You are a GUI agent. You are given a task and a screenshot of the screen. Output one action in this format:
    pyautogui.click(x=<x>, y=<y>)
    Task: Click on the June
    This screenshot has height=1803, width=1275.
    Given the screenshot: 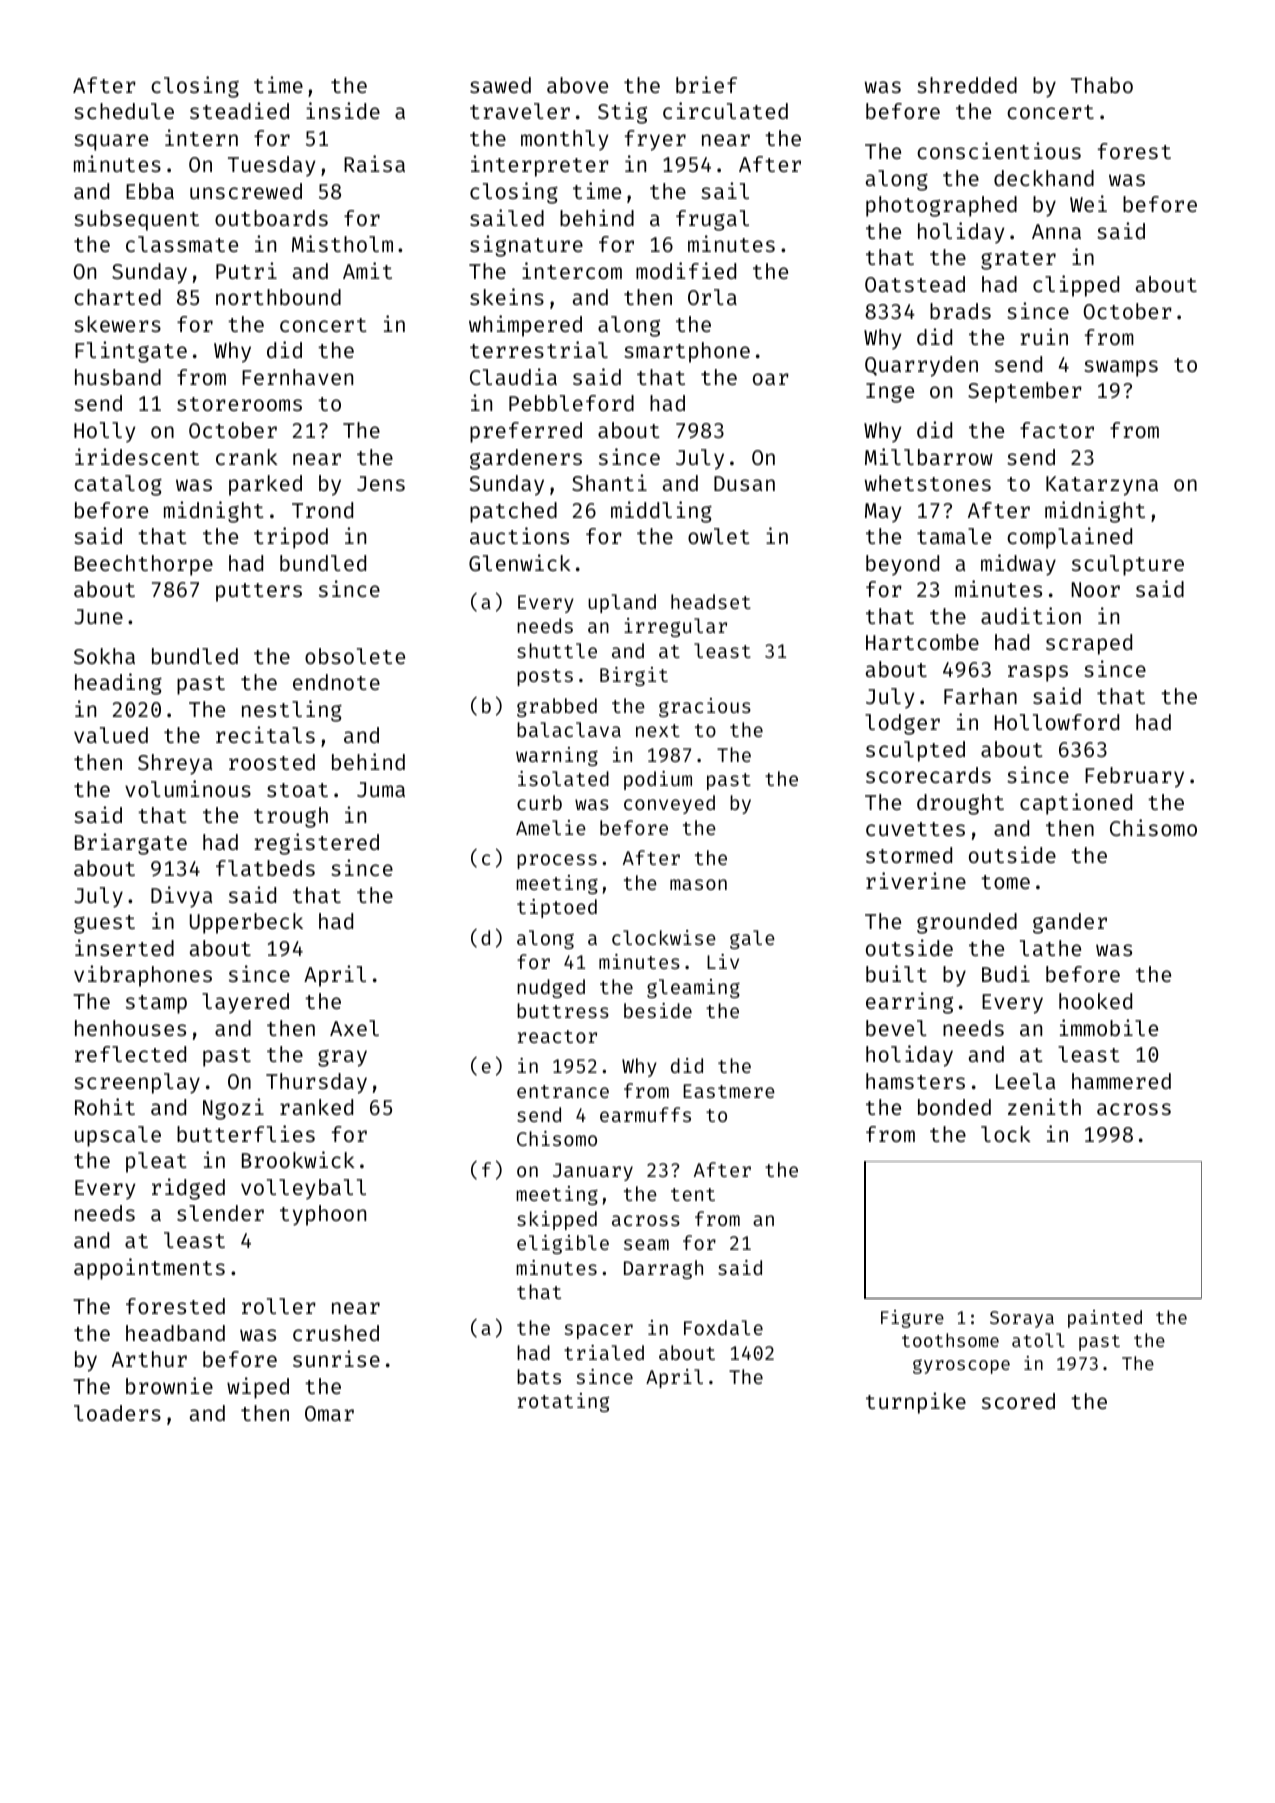 What is the action you would take?
    pyautogui.click(x=98, y=616)
